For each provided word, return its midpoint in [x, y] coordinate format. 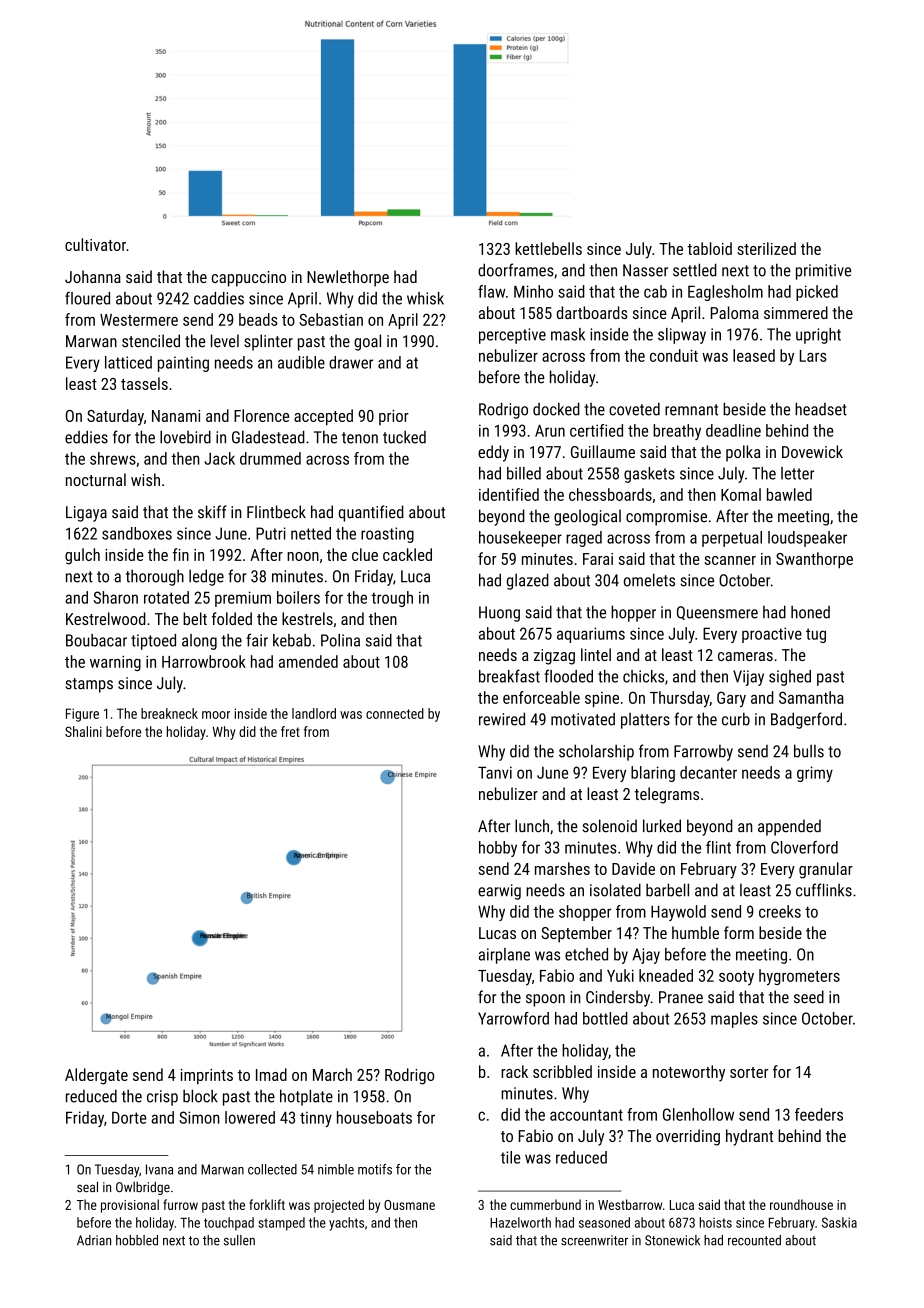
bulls [809, 751]
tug [816, 635]
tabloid [709, 248]
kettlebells [548, 248]
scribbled [562, 1071]
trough [392, 599]
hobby [498, 849]
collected [272, 1169]
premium [243, 599]
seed [809, 997]
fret [290, 731]
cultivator [95, 244]
